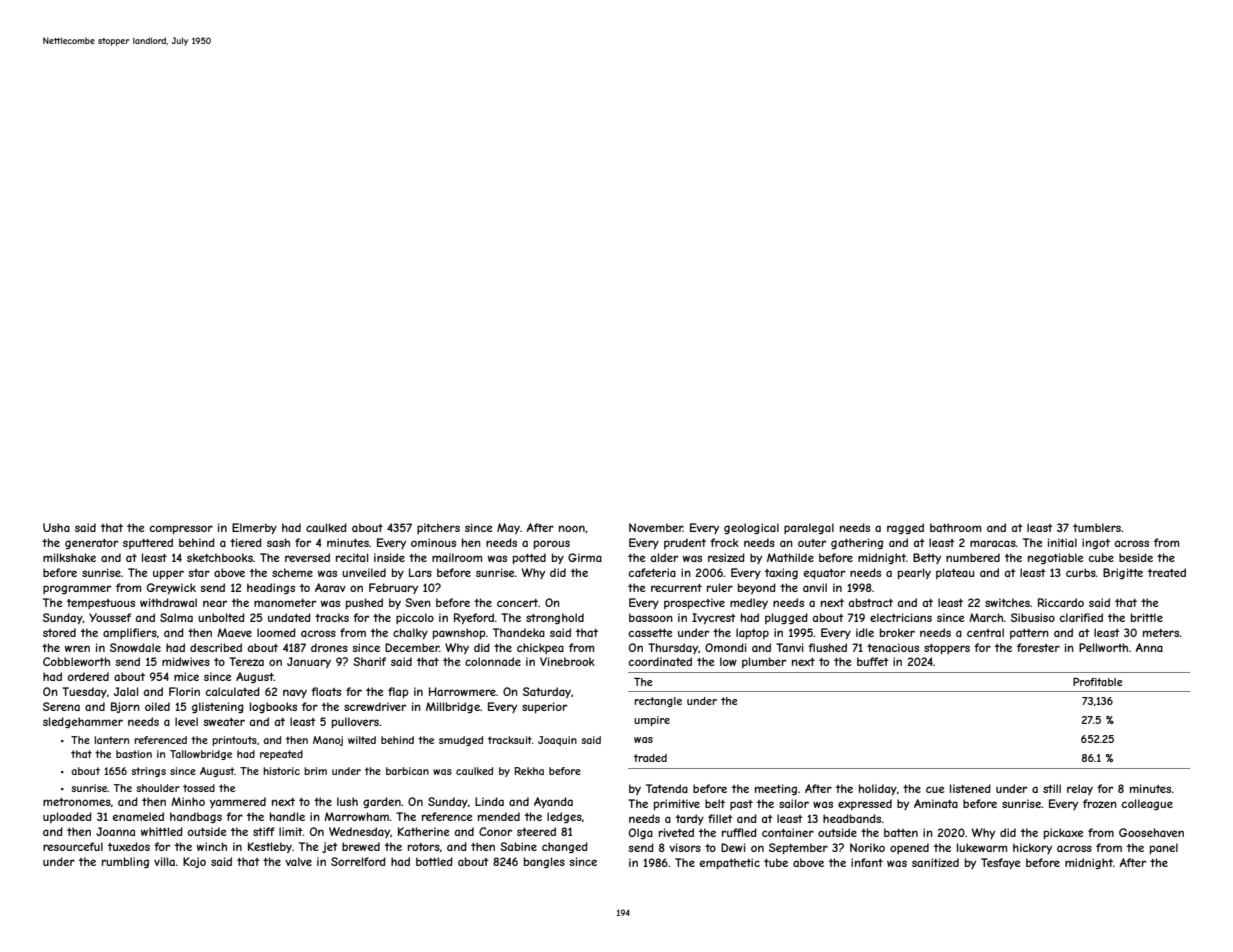 The height and width of the screenshot is (952, 1233). Describe the element at coordinates (1097, 527) in the screenshot. I see `tumblers` at that location.
